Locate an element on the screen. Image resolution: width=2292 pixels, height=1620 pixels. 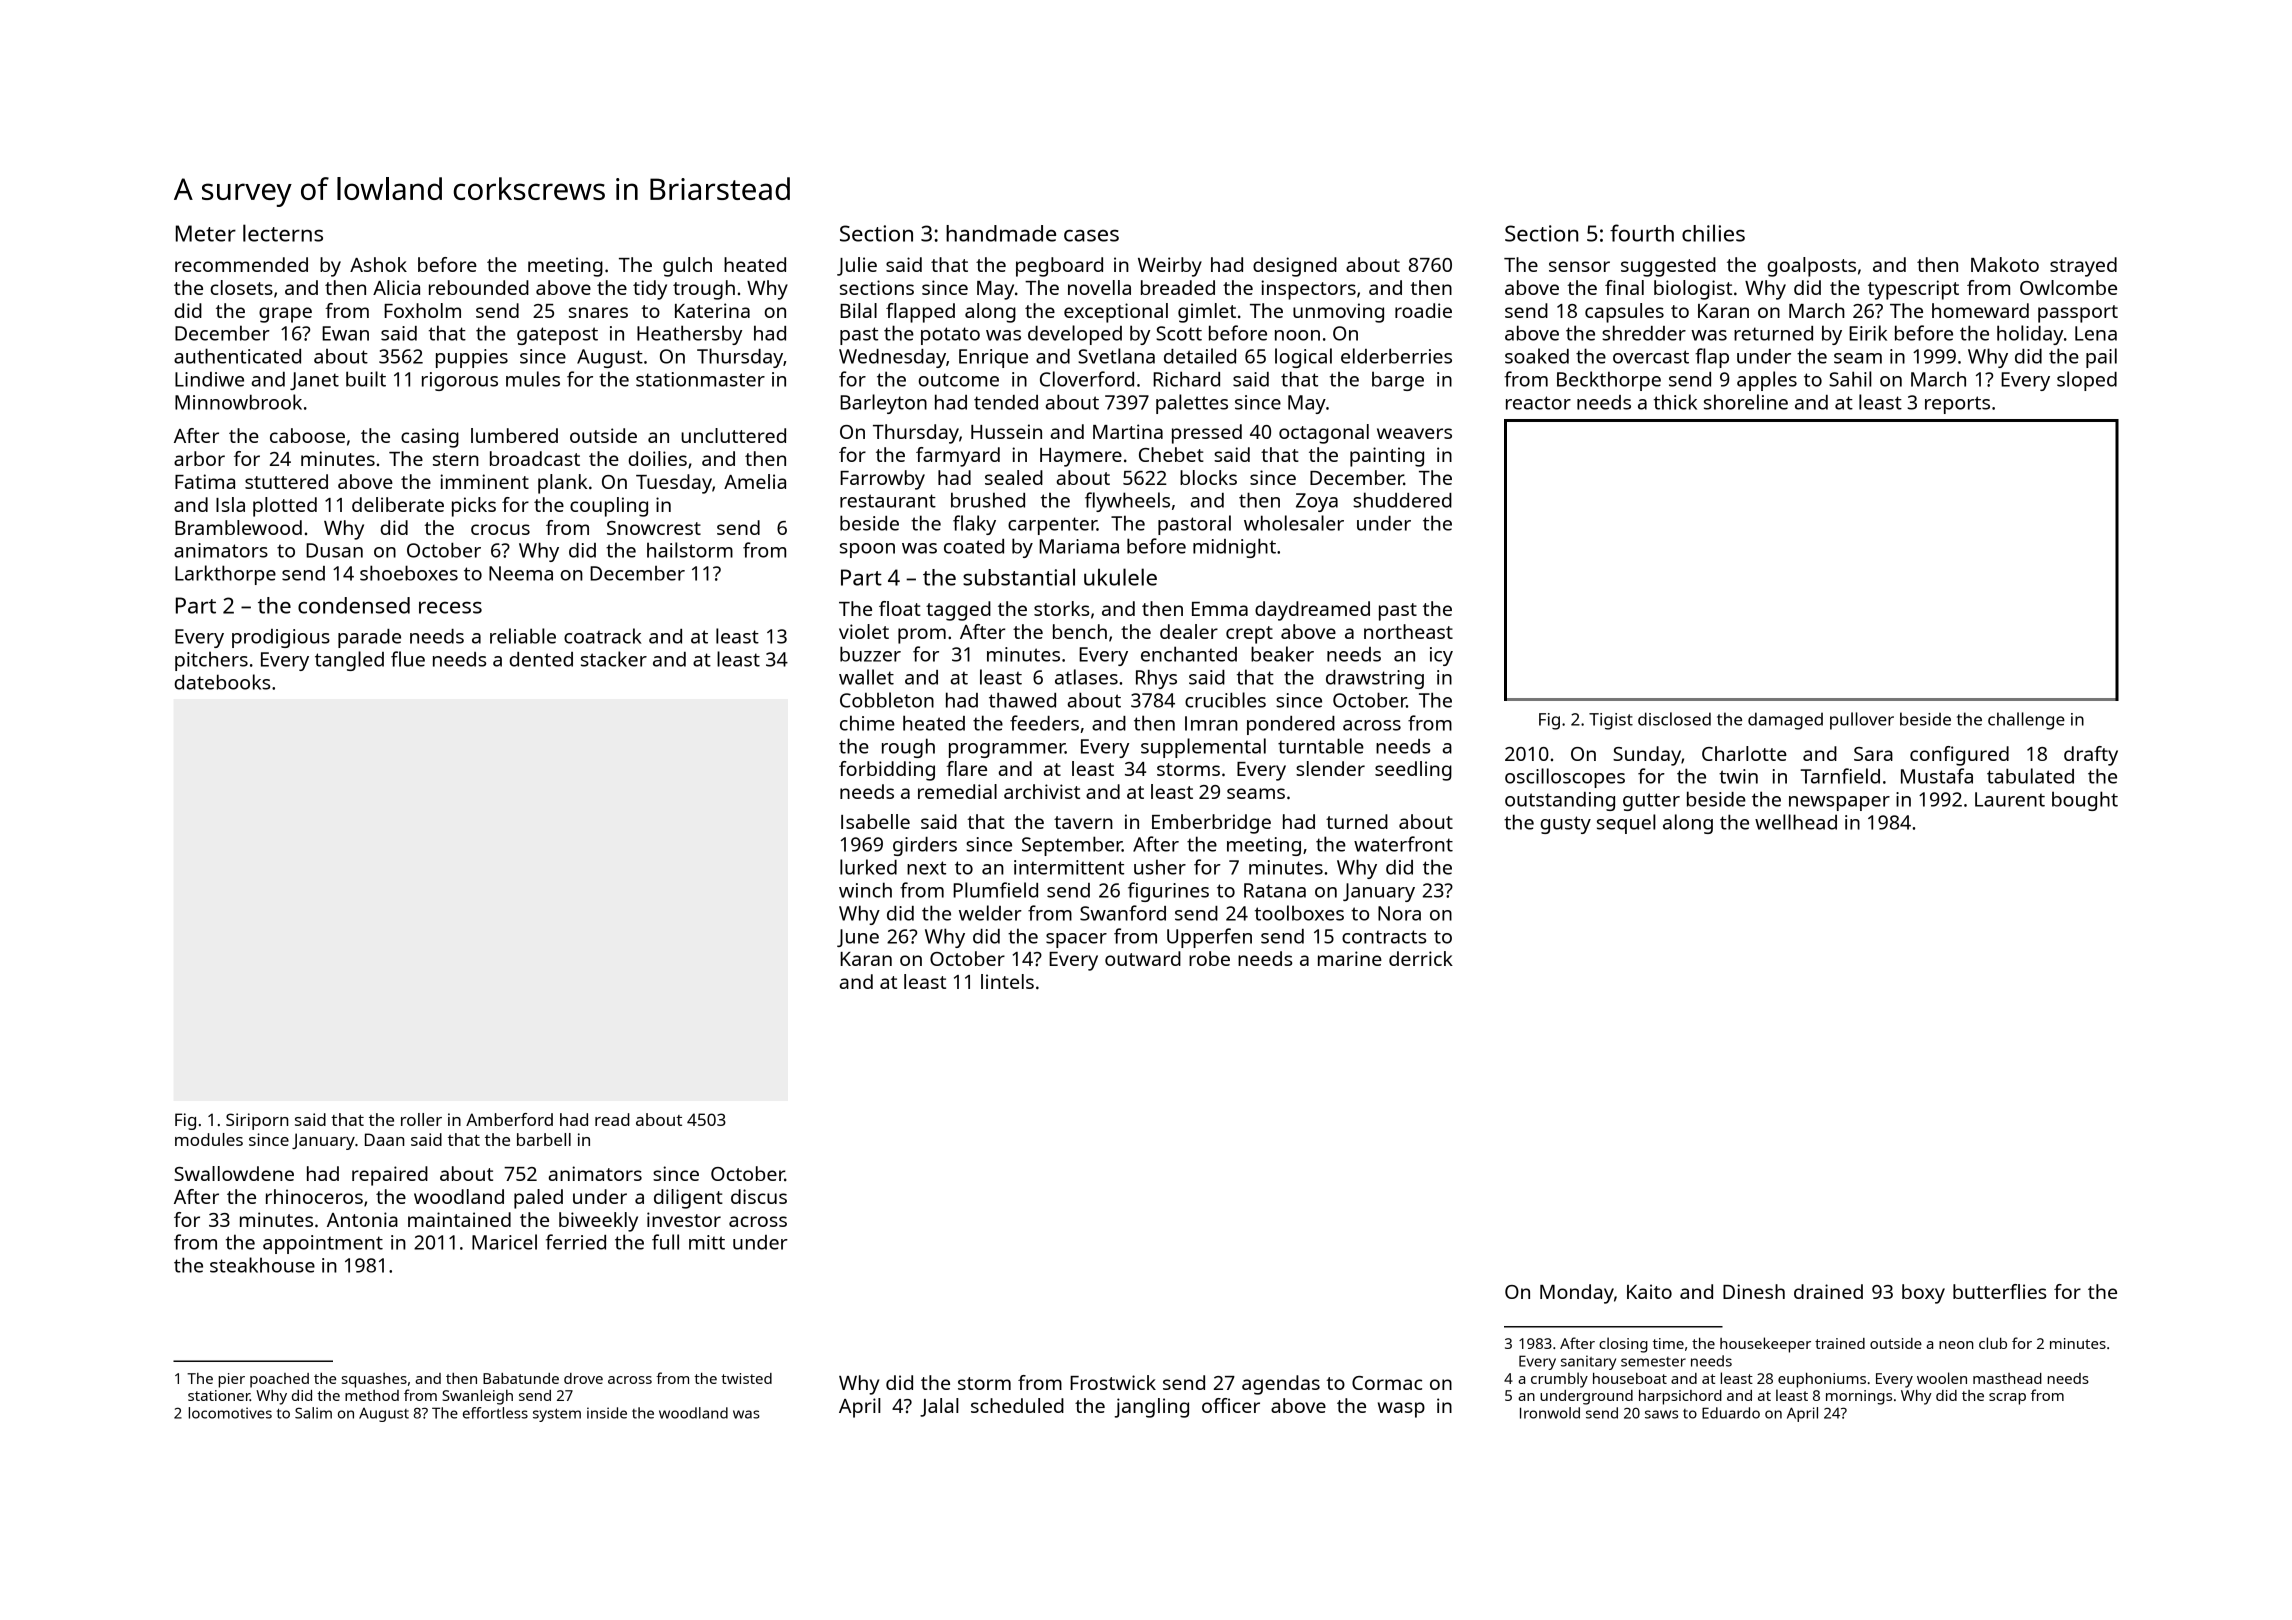
Ashok is located at coordinates (378, 264).
